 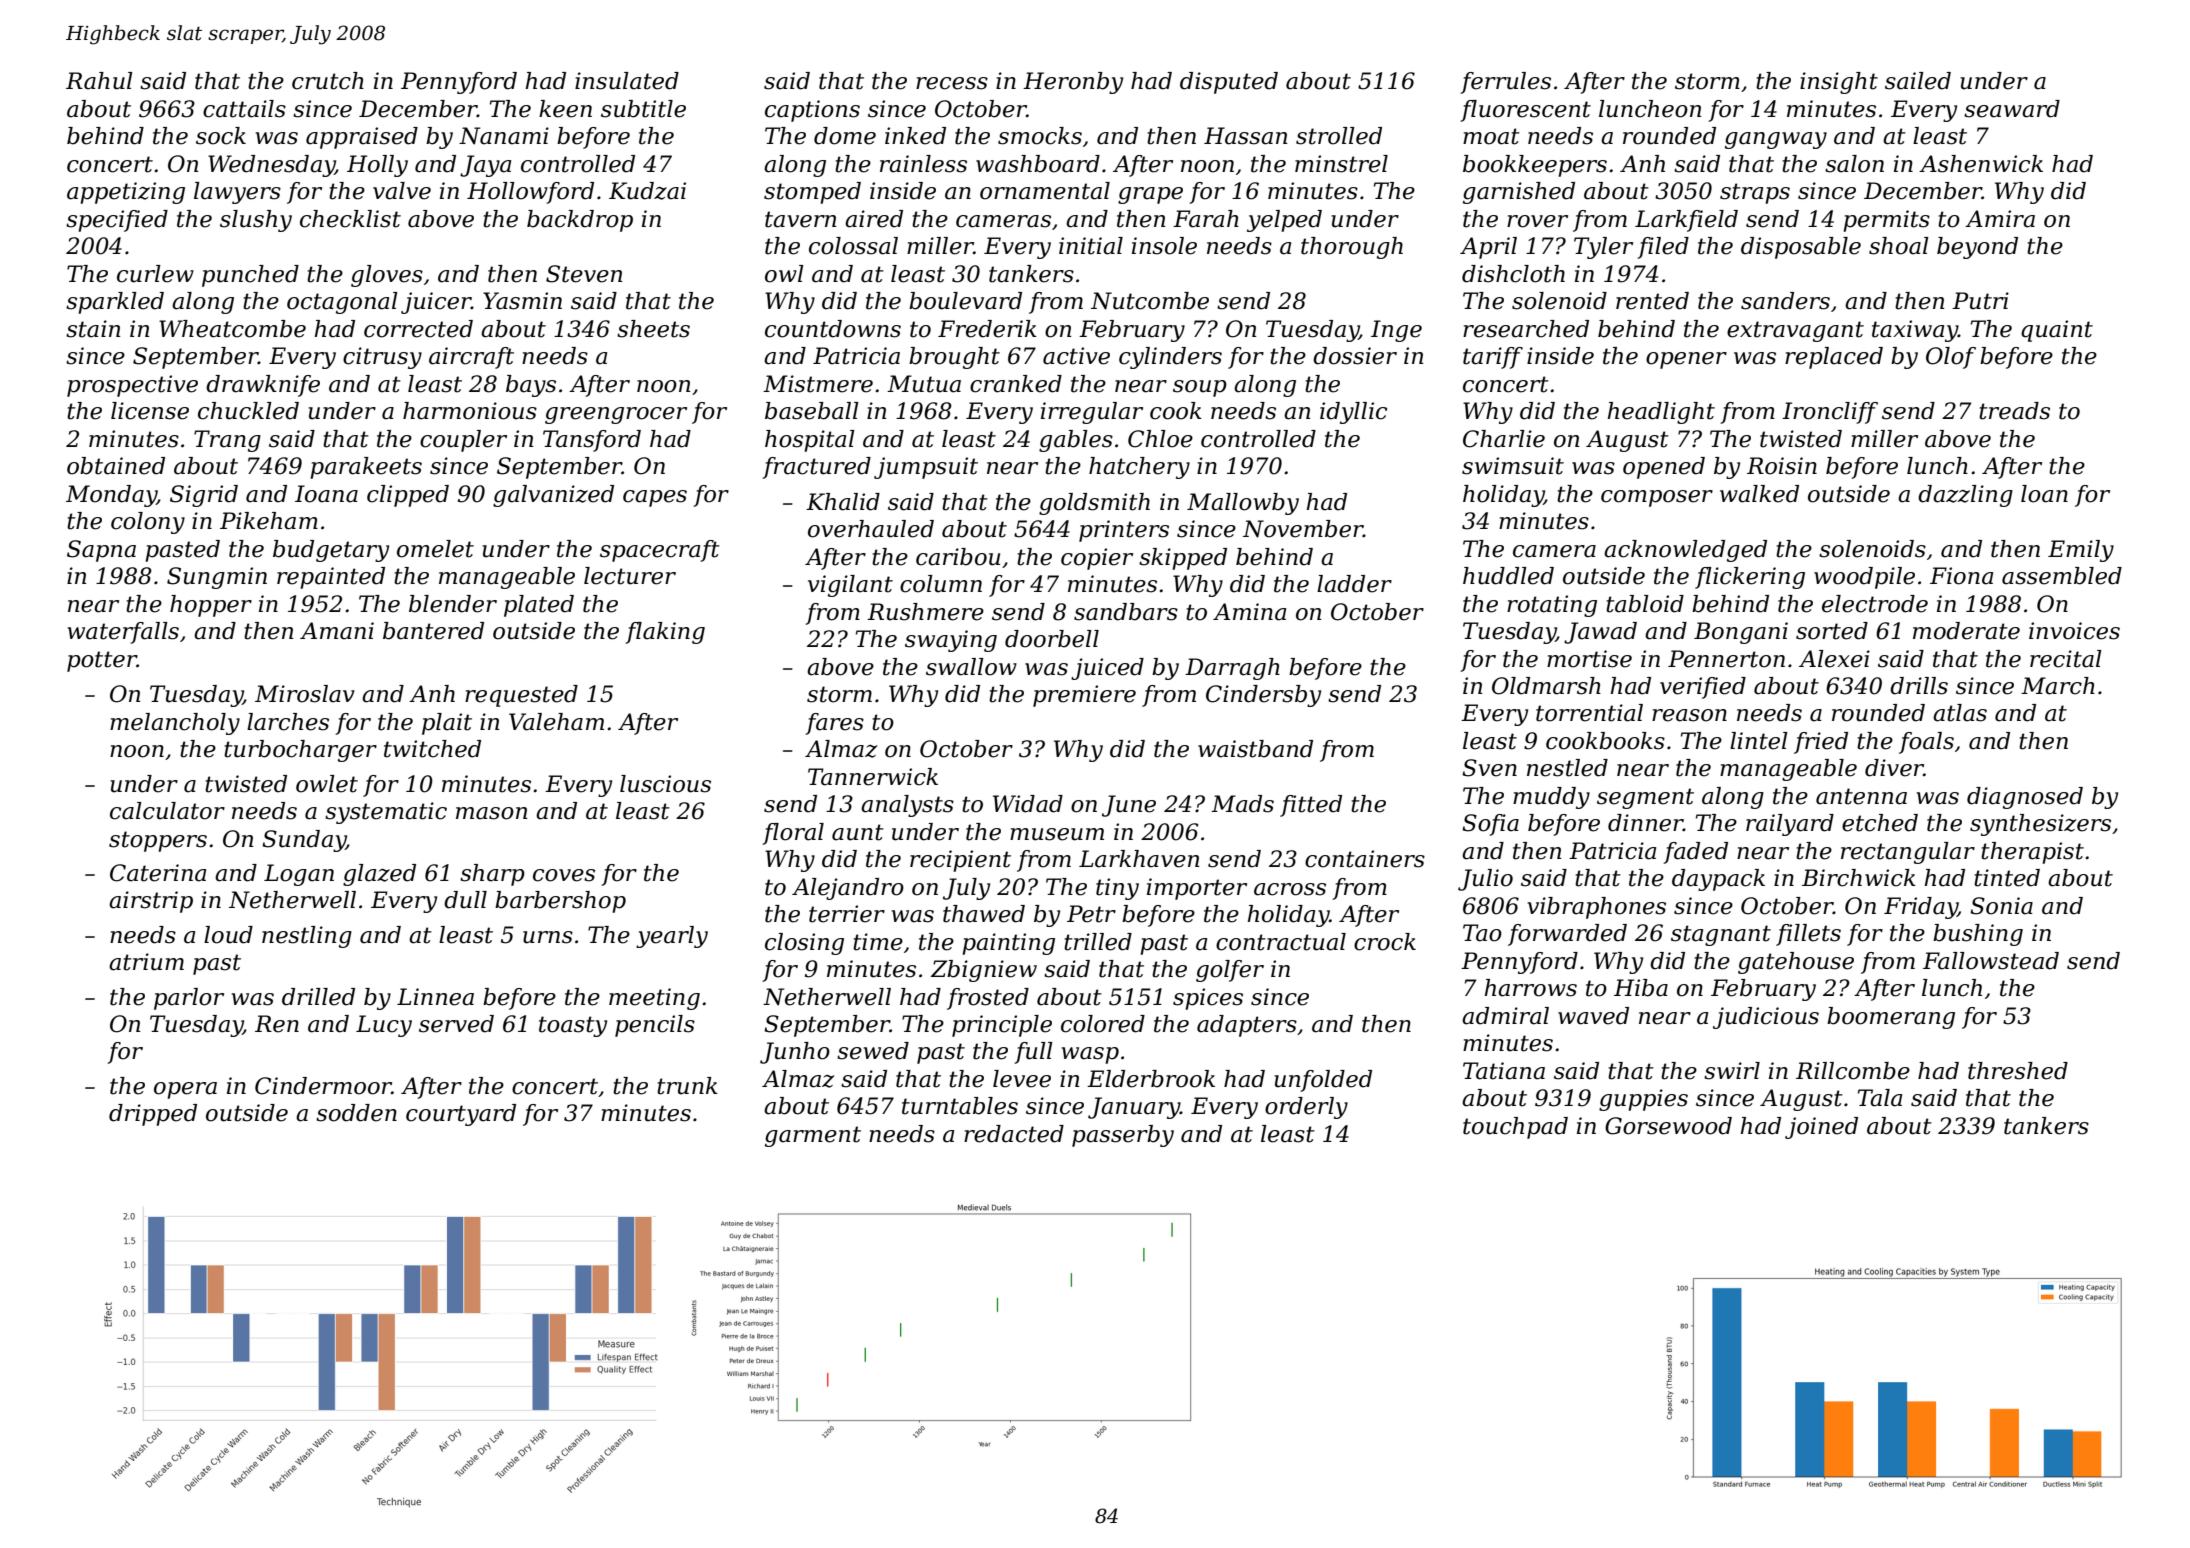 I want to click on rectangular, so click(x=1908, y=853).
